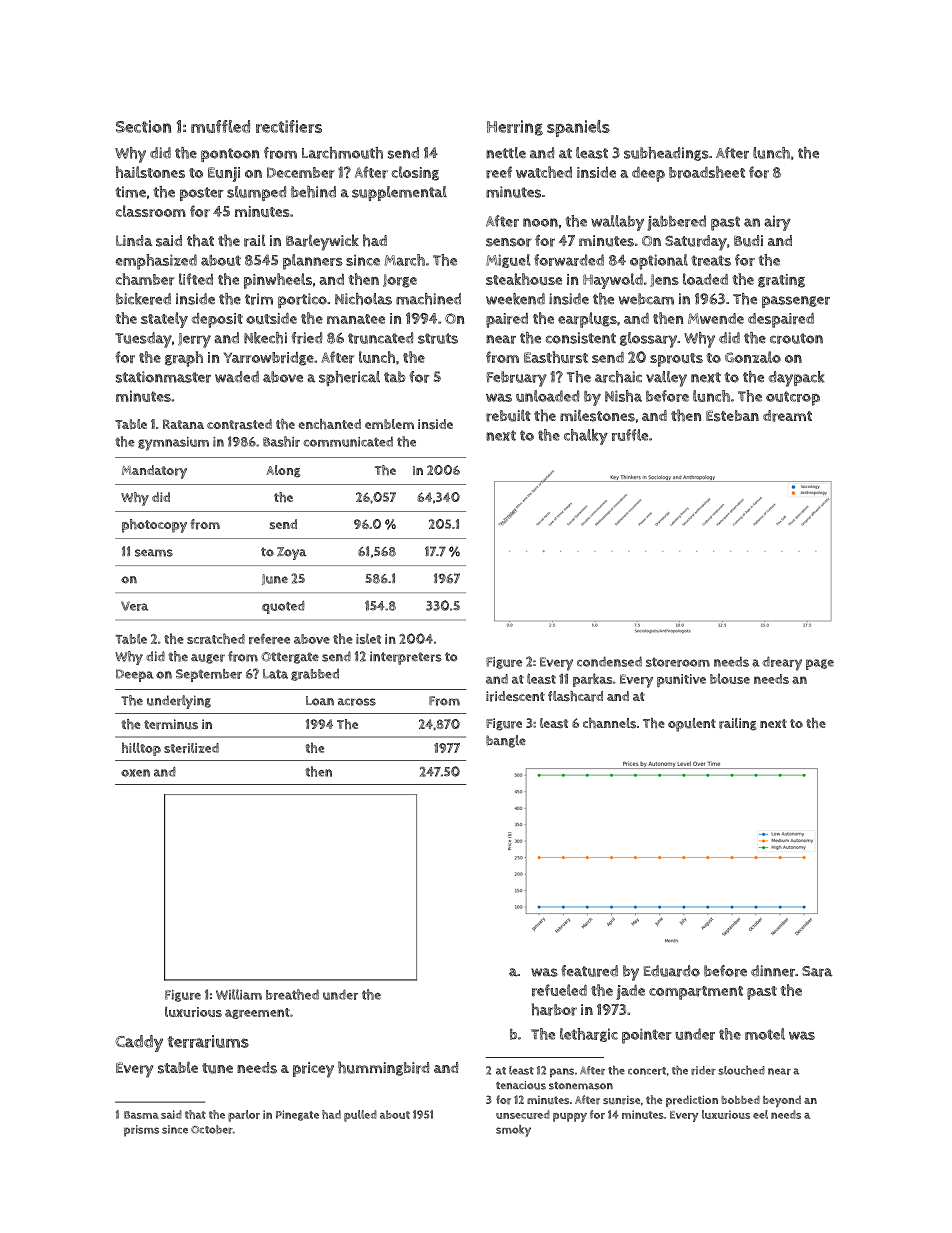 The height and width of the screenshot is (1233, 952). I want to click on oxen, so click(135, 773).
